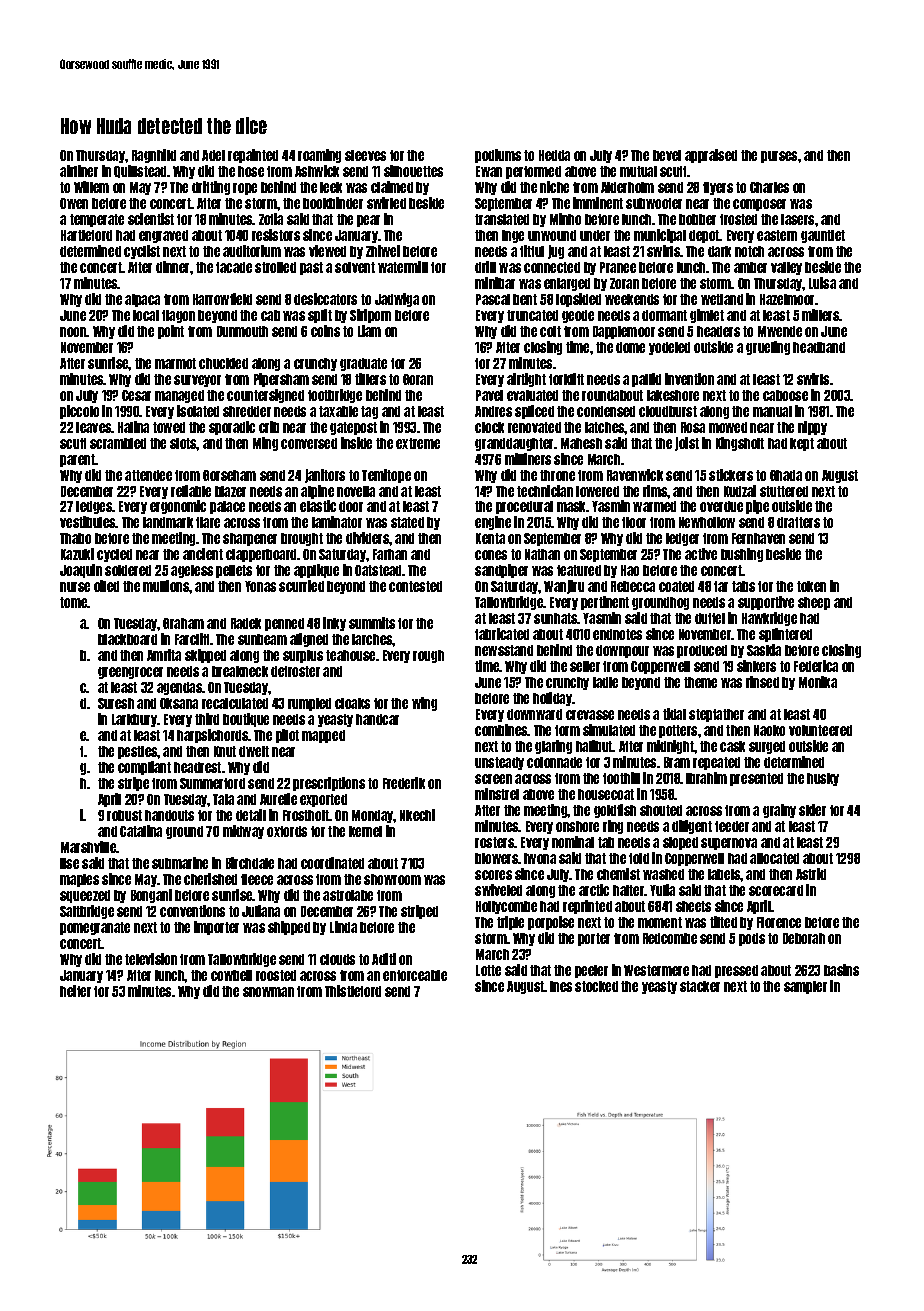 This screenshot has width=924, height=1311. Describe the element at coordinates (820, 730) in the screenshot. I see `volunteered` at that location.
